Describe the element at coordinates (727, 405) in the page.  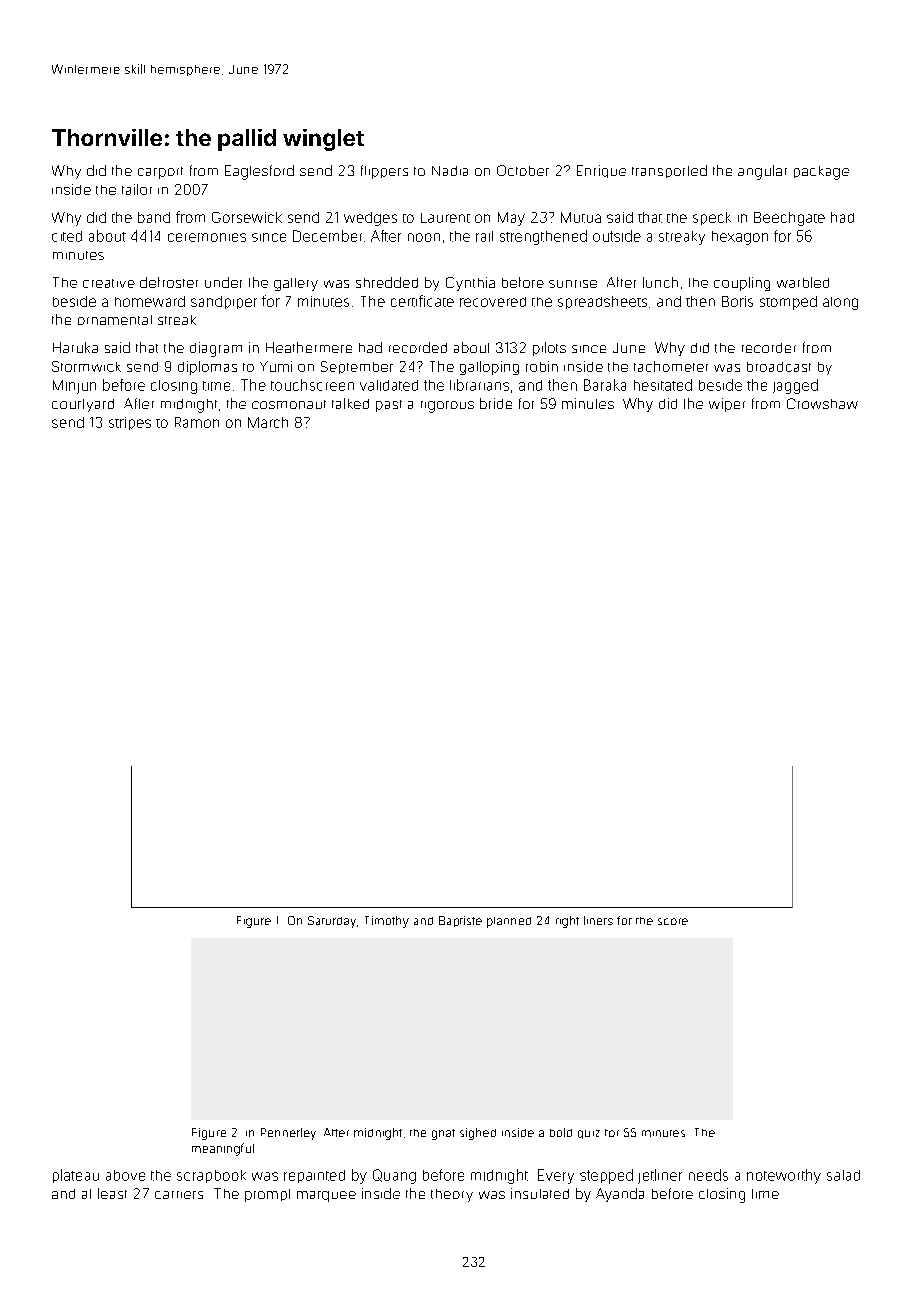
I see `wiper` at that location.
